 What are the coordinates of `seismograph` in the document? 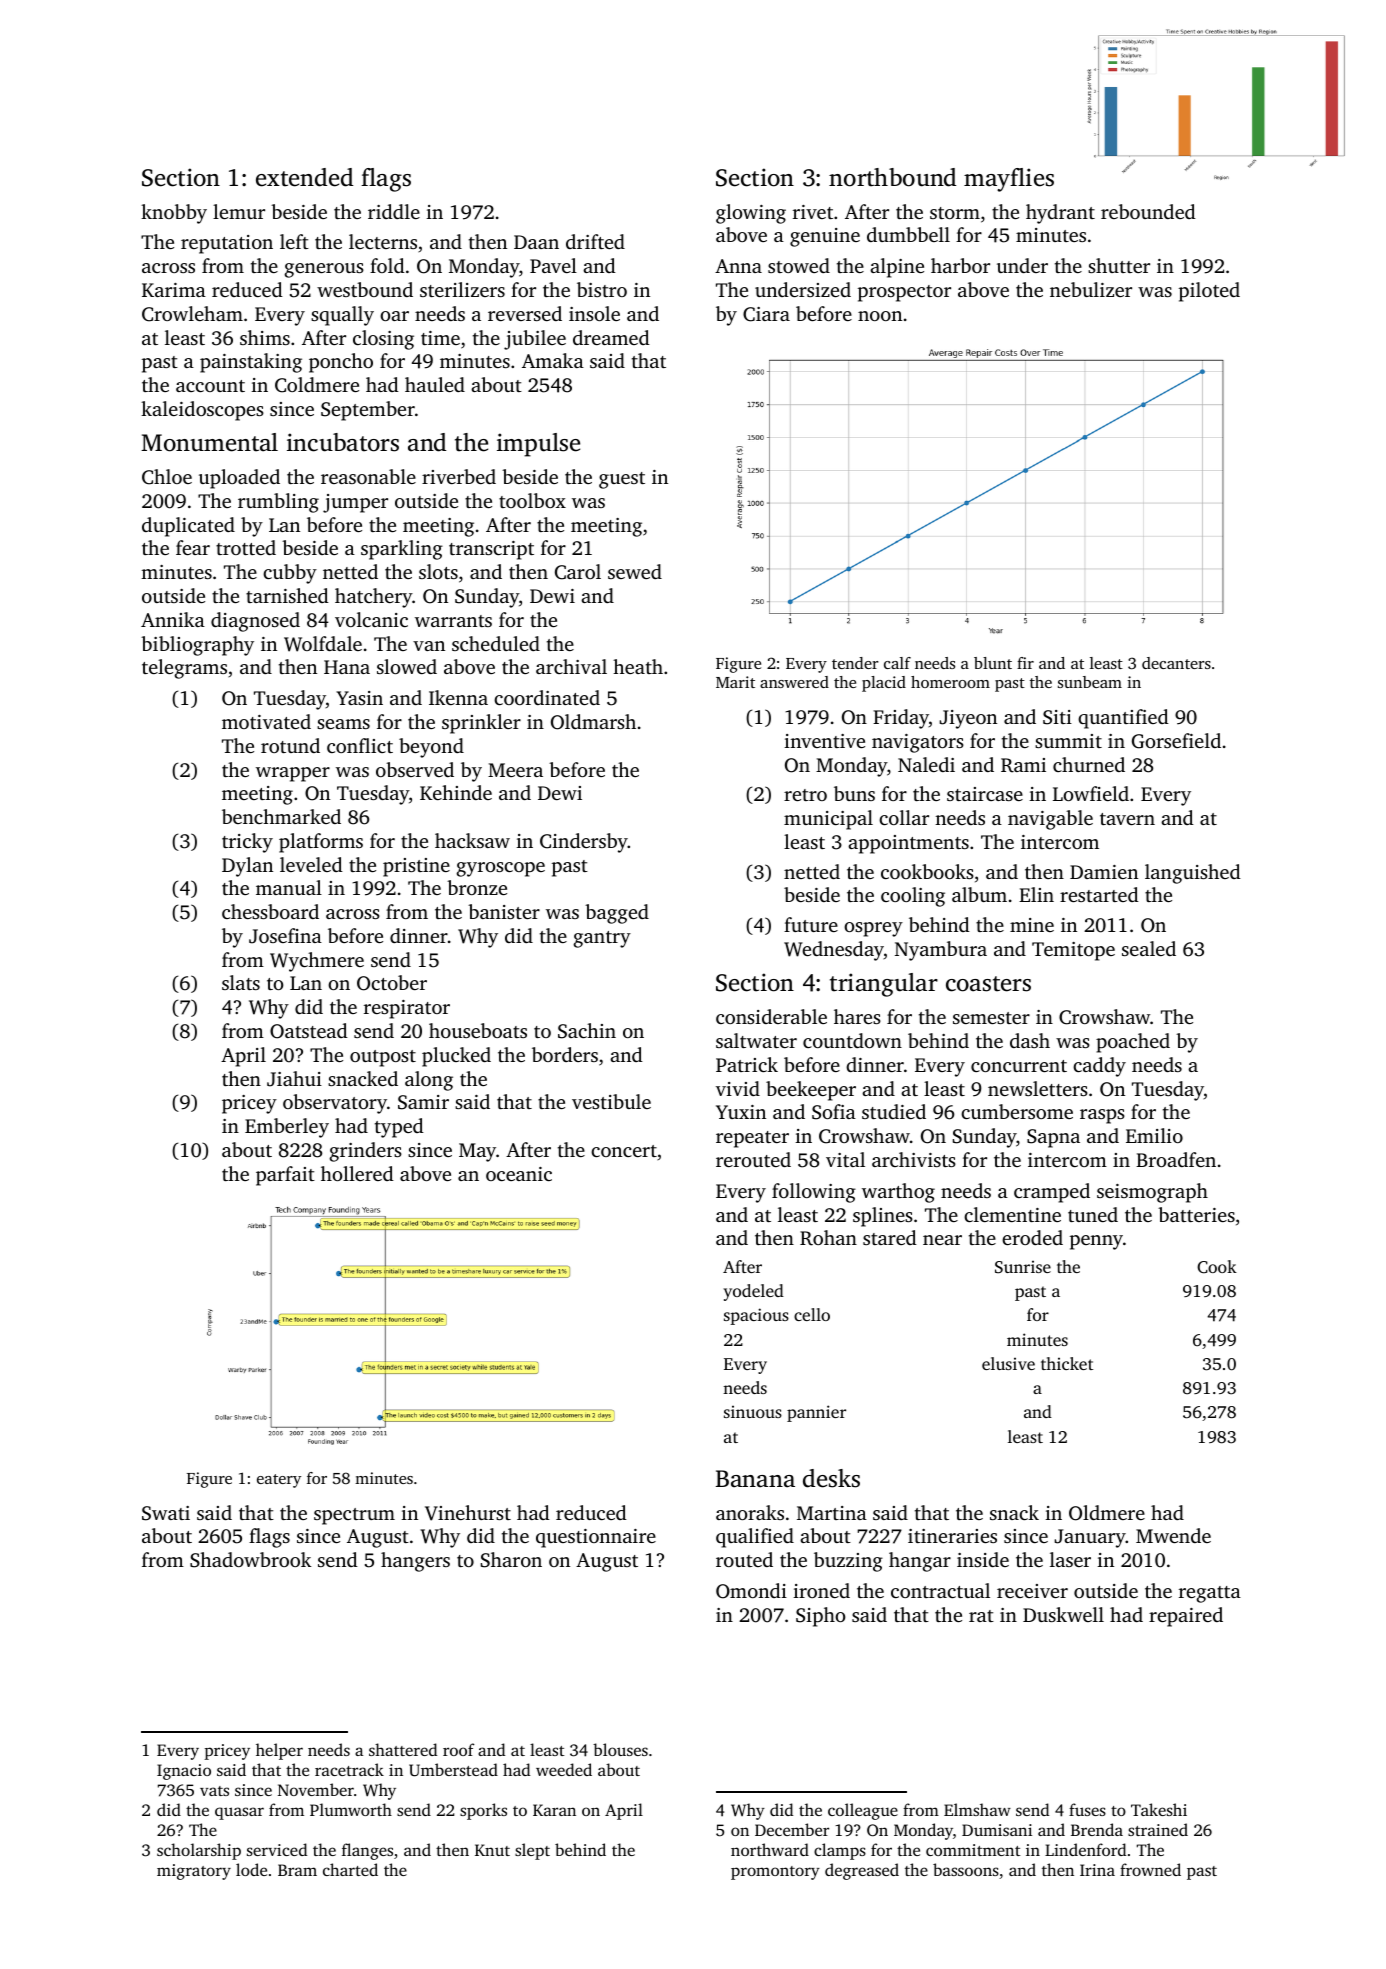 It's located at (1152, 1193).
